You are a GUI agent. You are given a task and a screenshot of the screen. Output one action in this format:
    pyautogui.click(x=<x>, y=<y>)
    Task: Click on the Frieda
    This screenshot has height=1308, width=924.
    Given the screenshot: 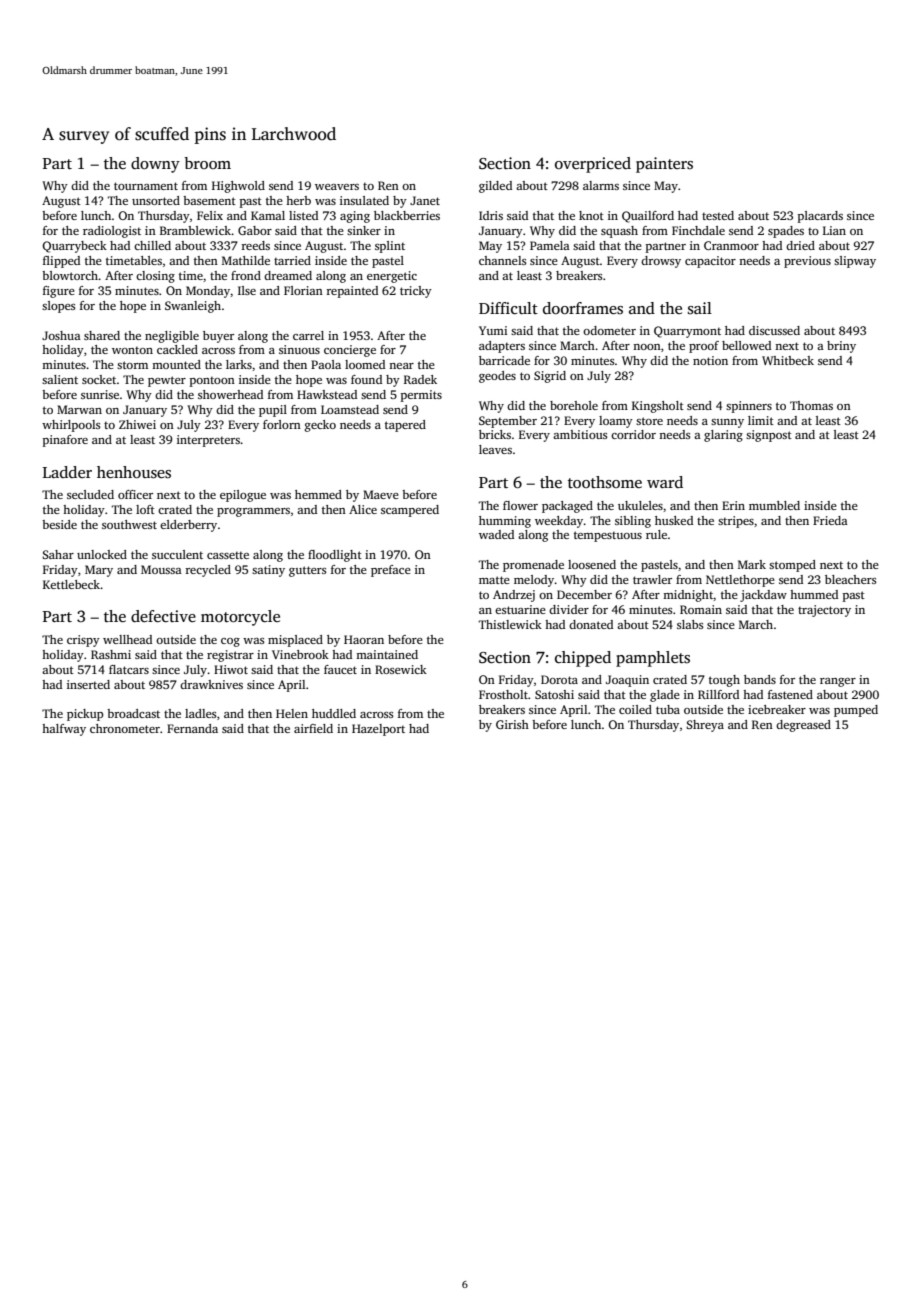 What is the action you would take?
    pyautogui.click(x=830, y=520)
